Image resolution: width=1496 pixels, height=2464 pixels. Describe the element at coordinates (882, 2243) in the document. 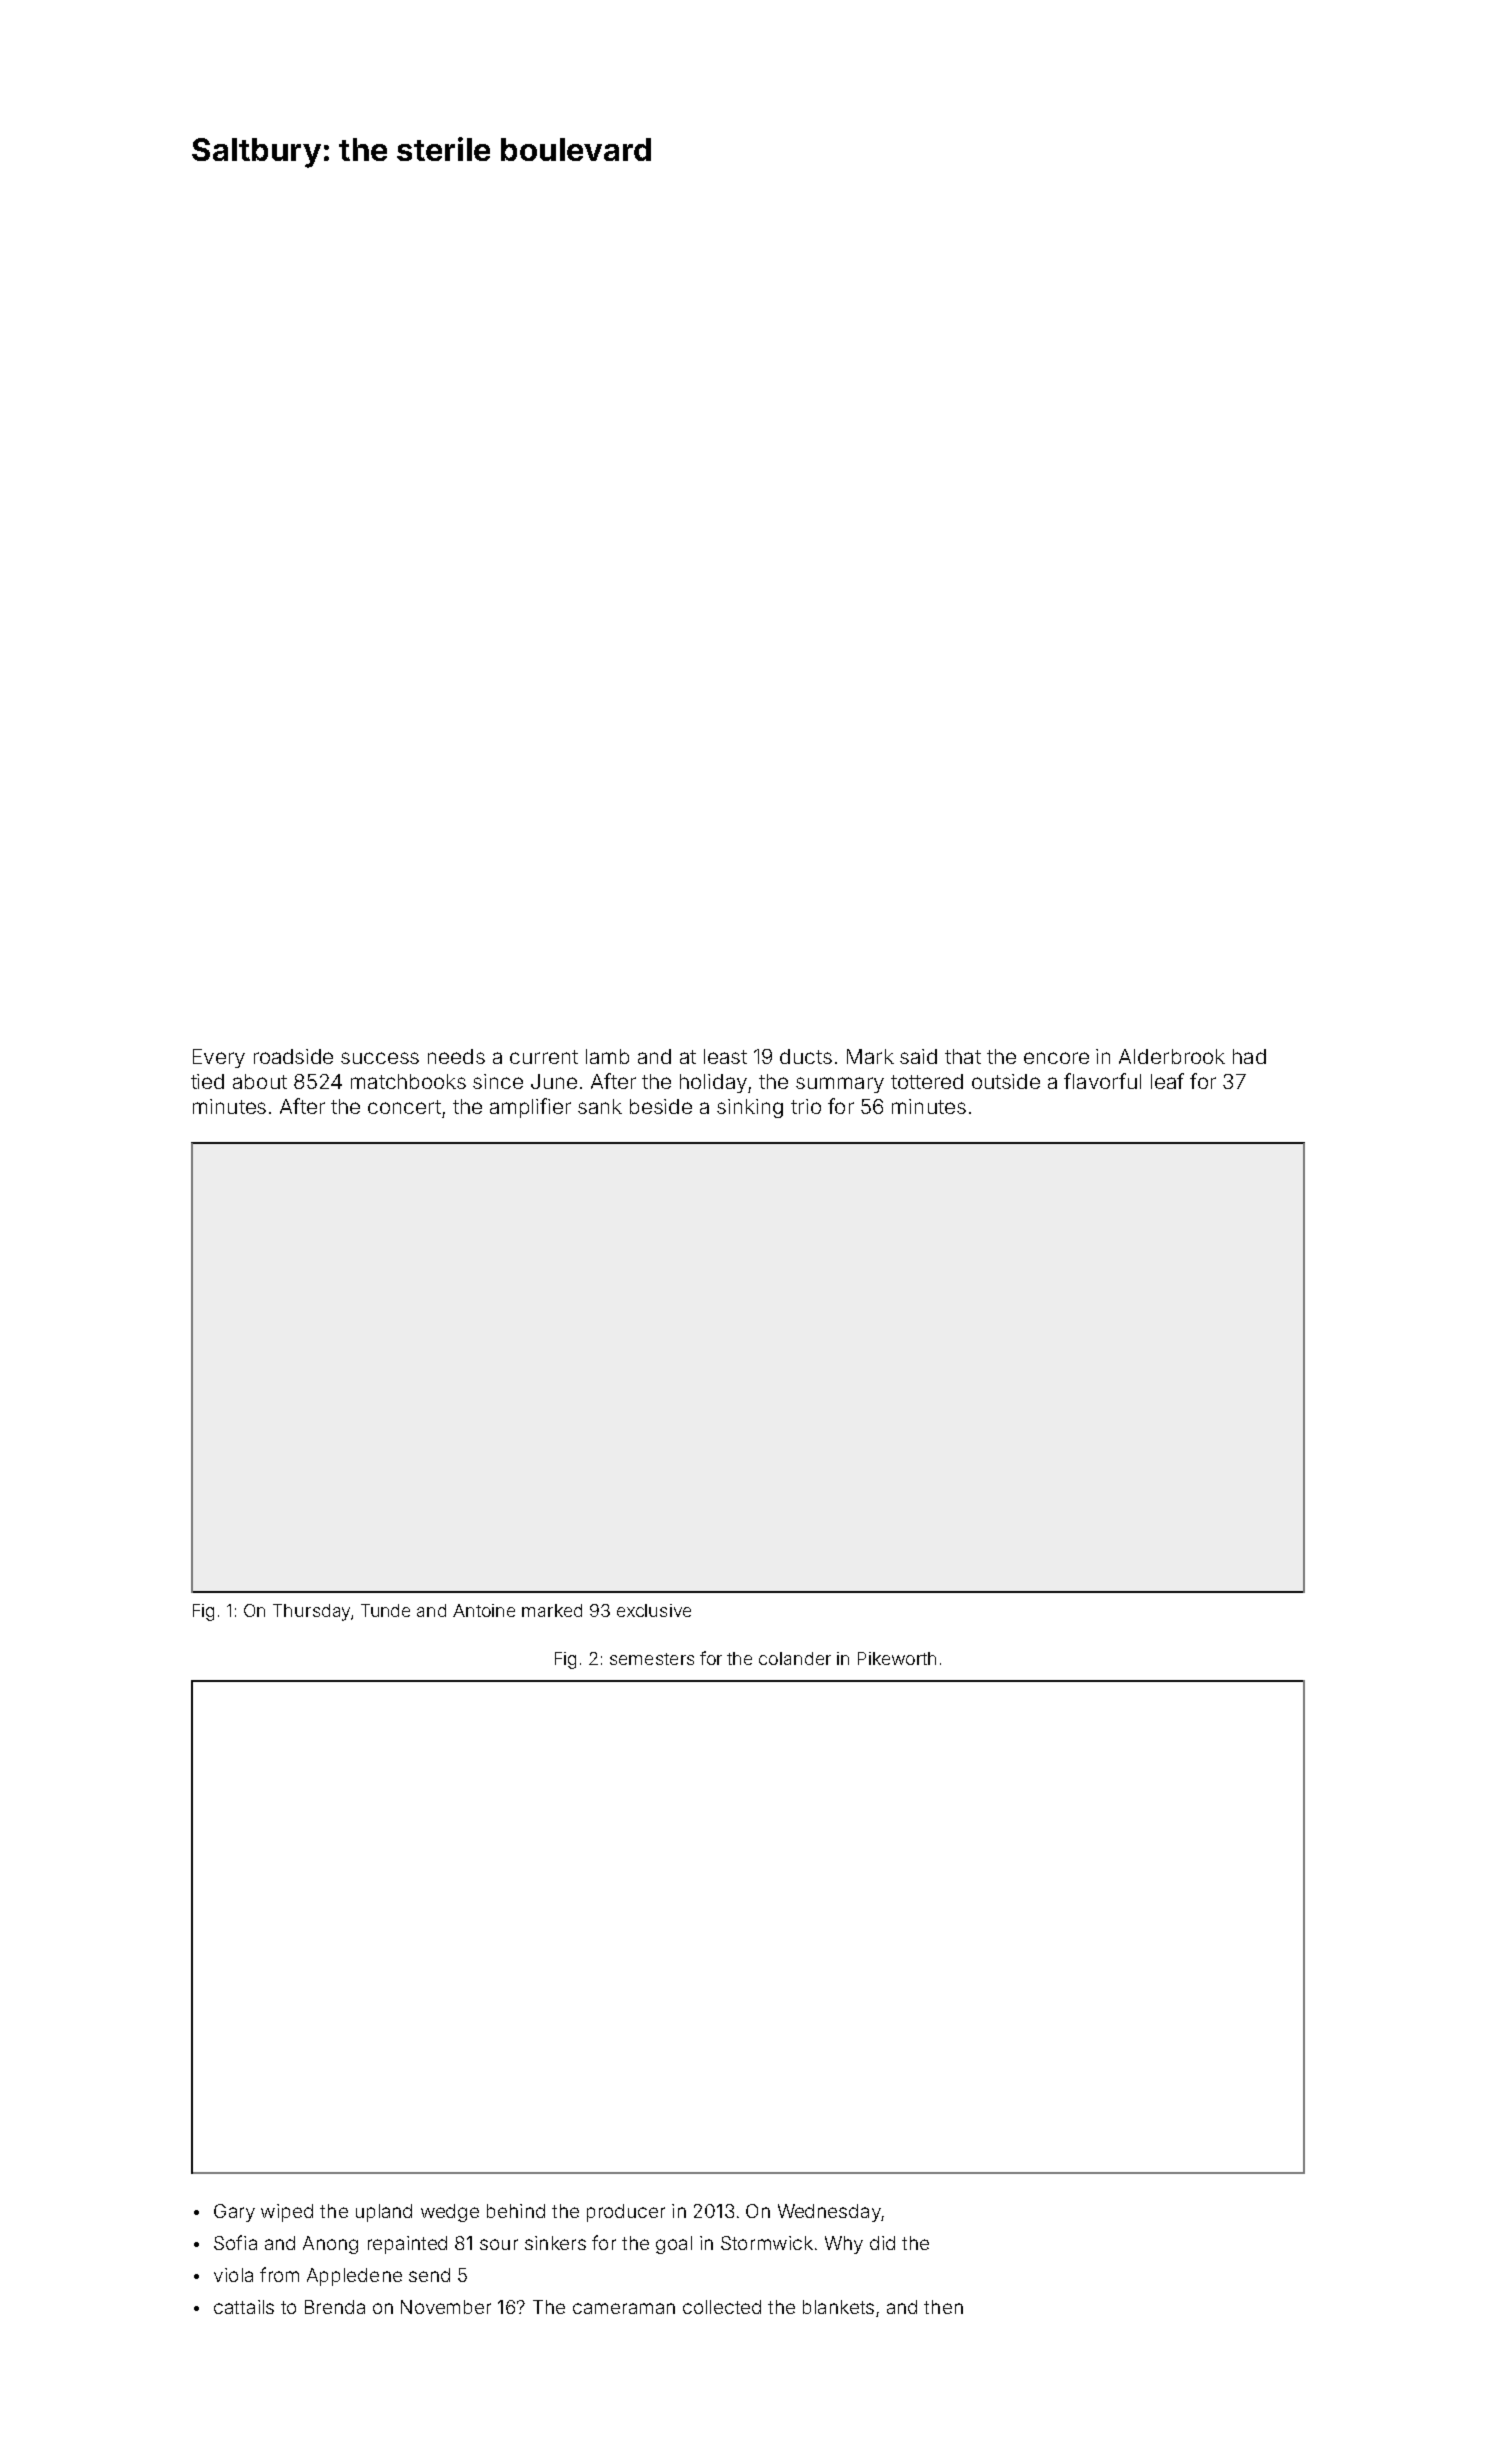

I see `did` at that location.
